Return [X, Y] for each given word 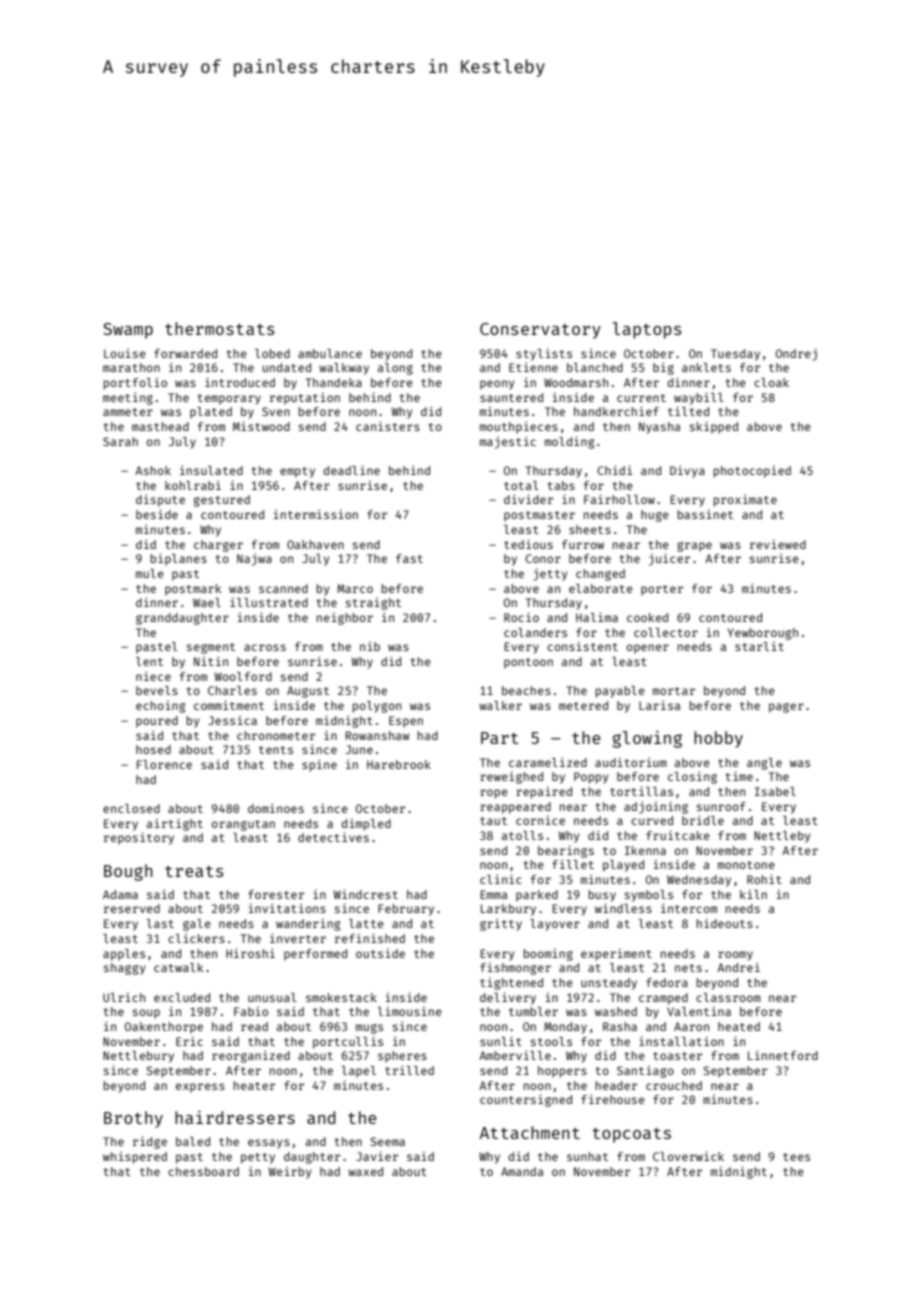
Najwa [254, 560]
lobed [272, 353]
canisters [388, 426]
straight [373, 604]
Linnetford [783, 1055]
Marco [355, 588]
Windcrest [366, 894]
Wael [207, 602]
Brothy [133, 1119]
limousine [409, 1011]
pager [786, 708]
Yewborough [762, 634]
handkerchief [616, 411]
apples [124, 955]
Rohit [764, 879]
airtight [175, 824]
